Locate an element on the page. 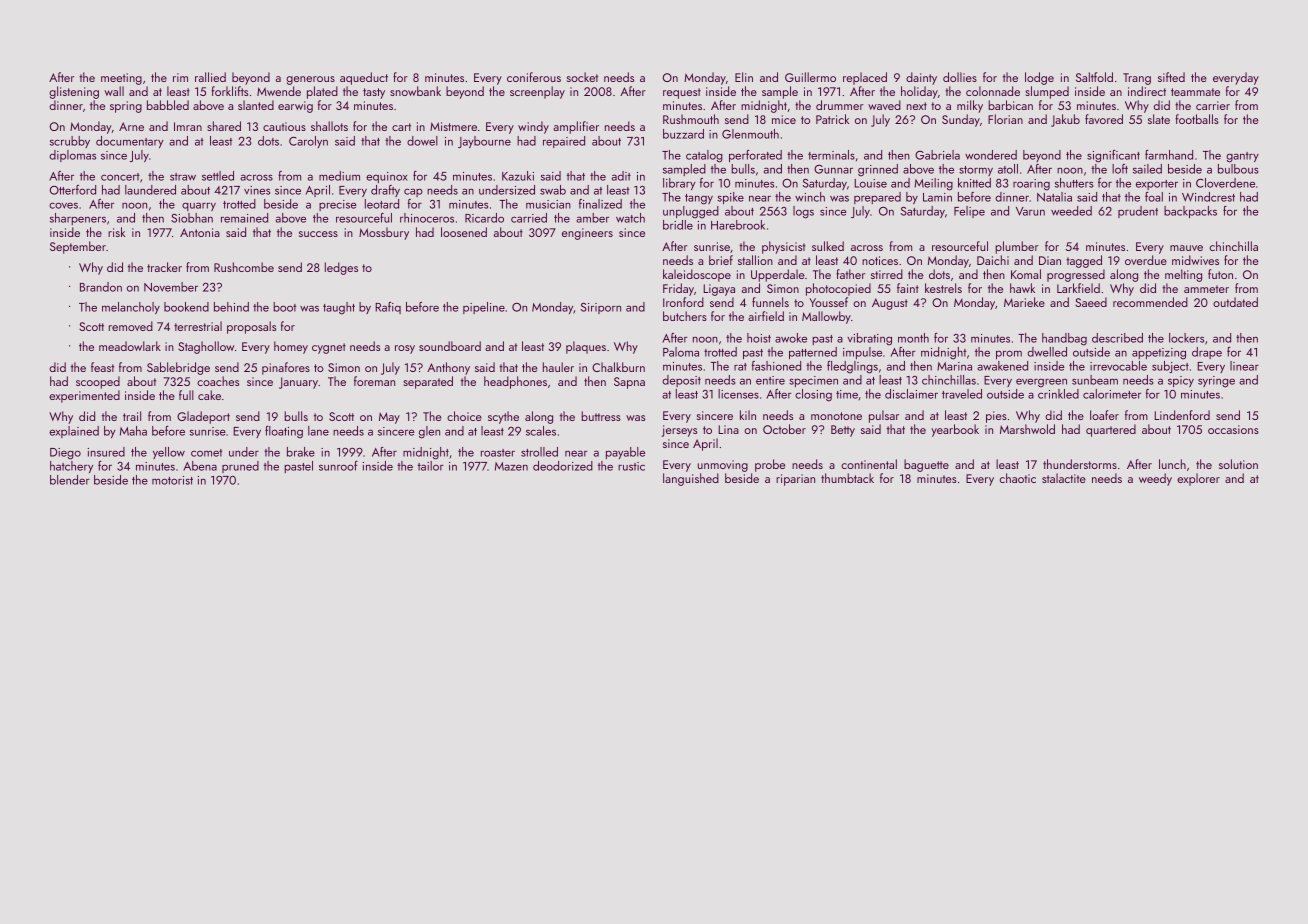 The height and width of the document is (924, 1308). mauve is located at coordinates (1186, 248).
